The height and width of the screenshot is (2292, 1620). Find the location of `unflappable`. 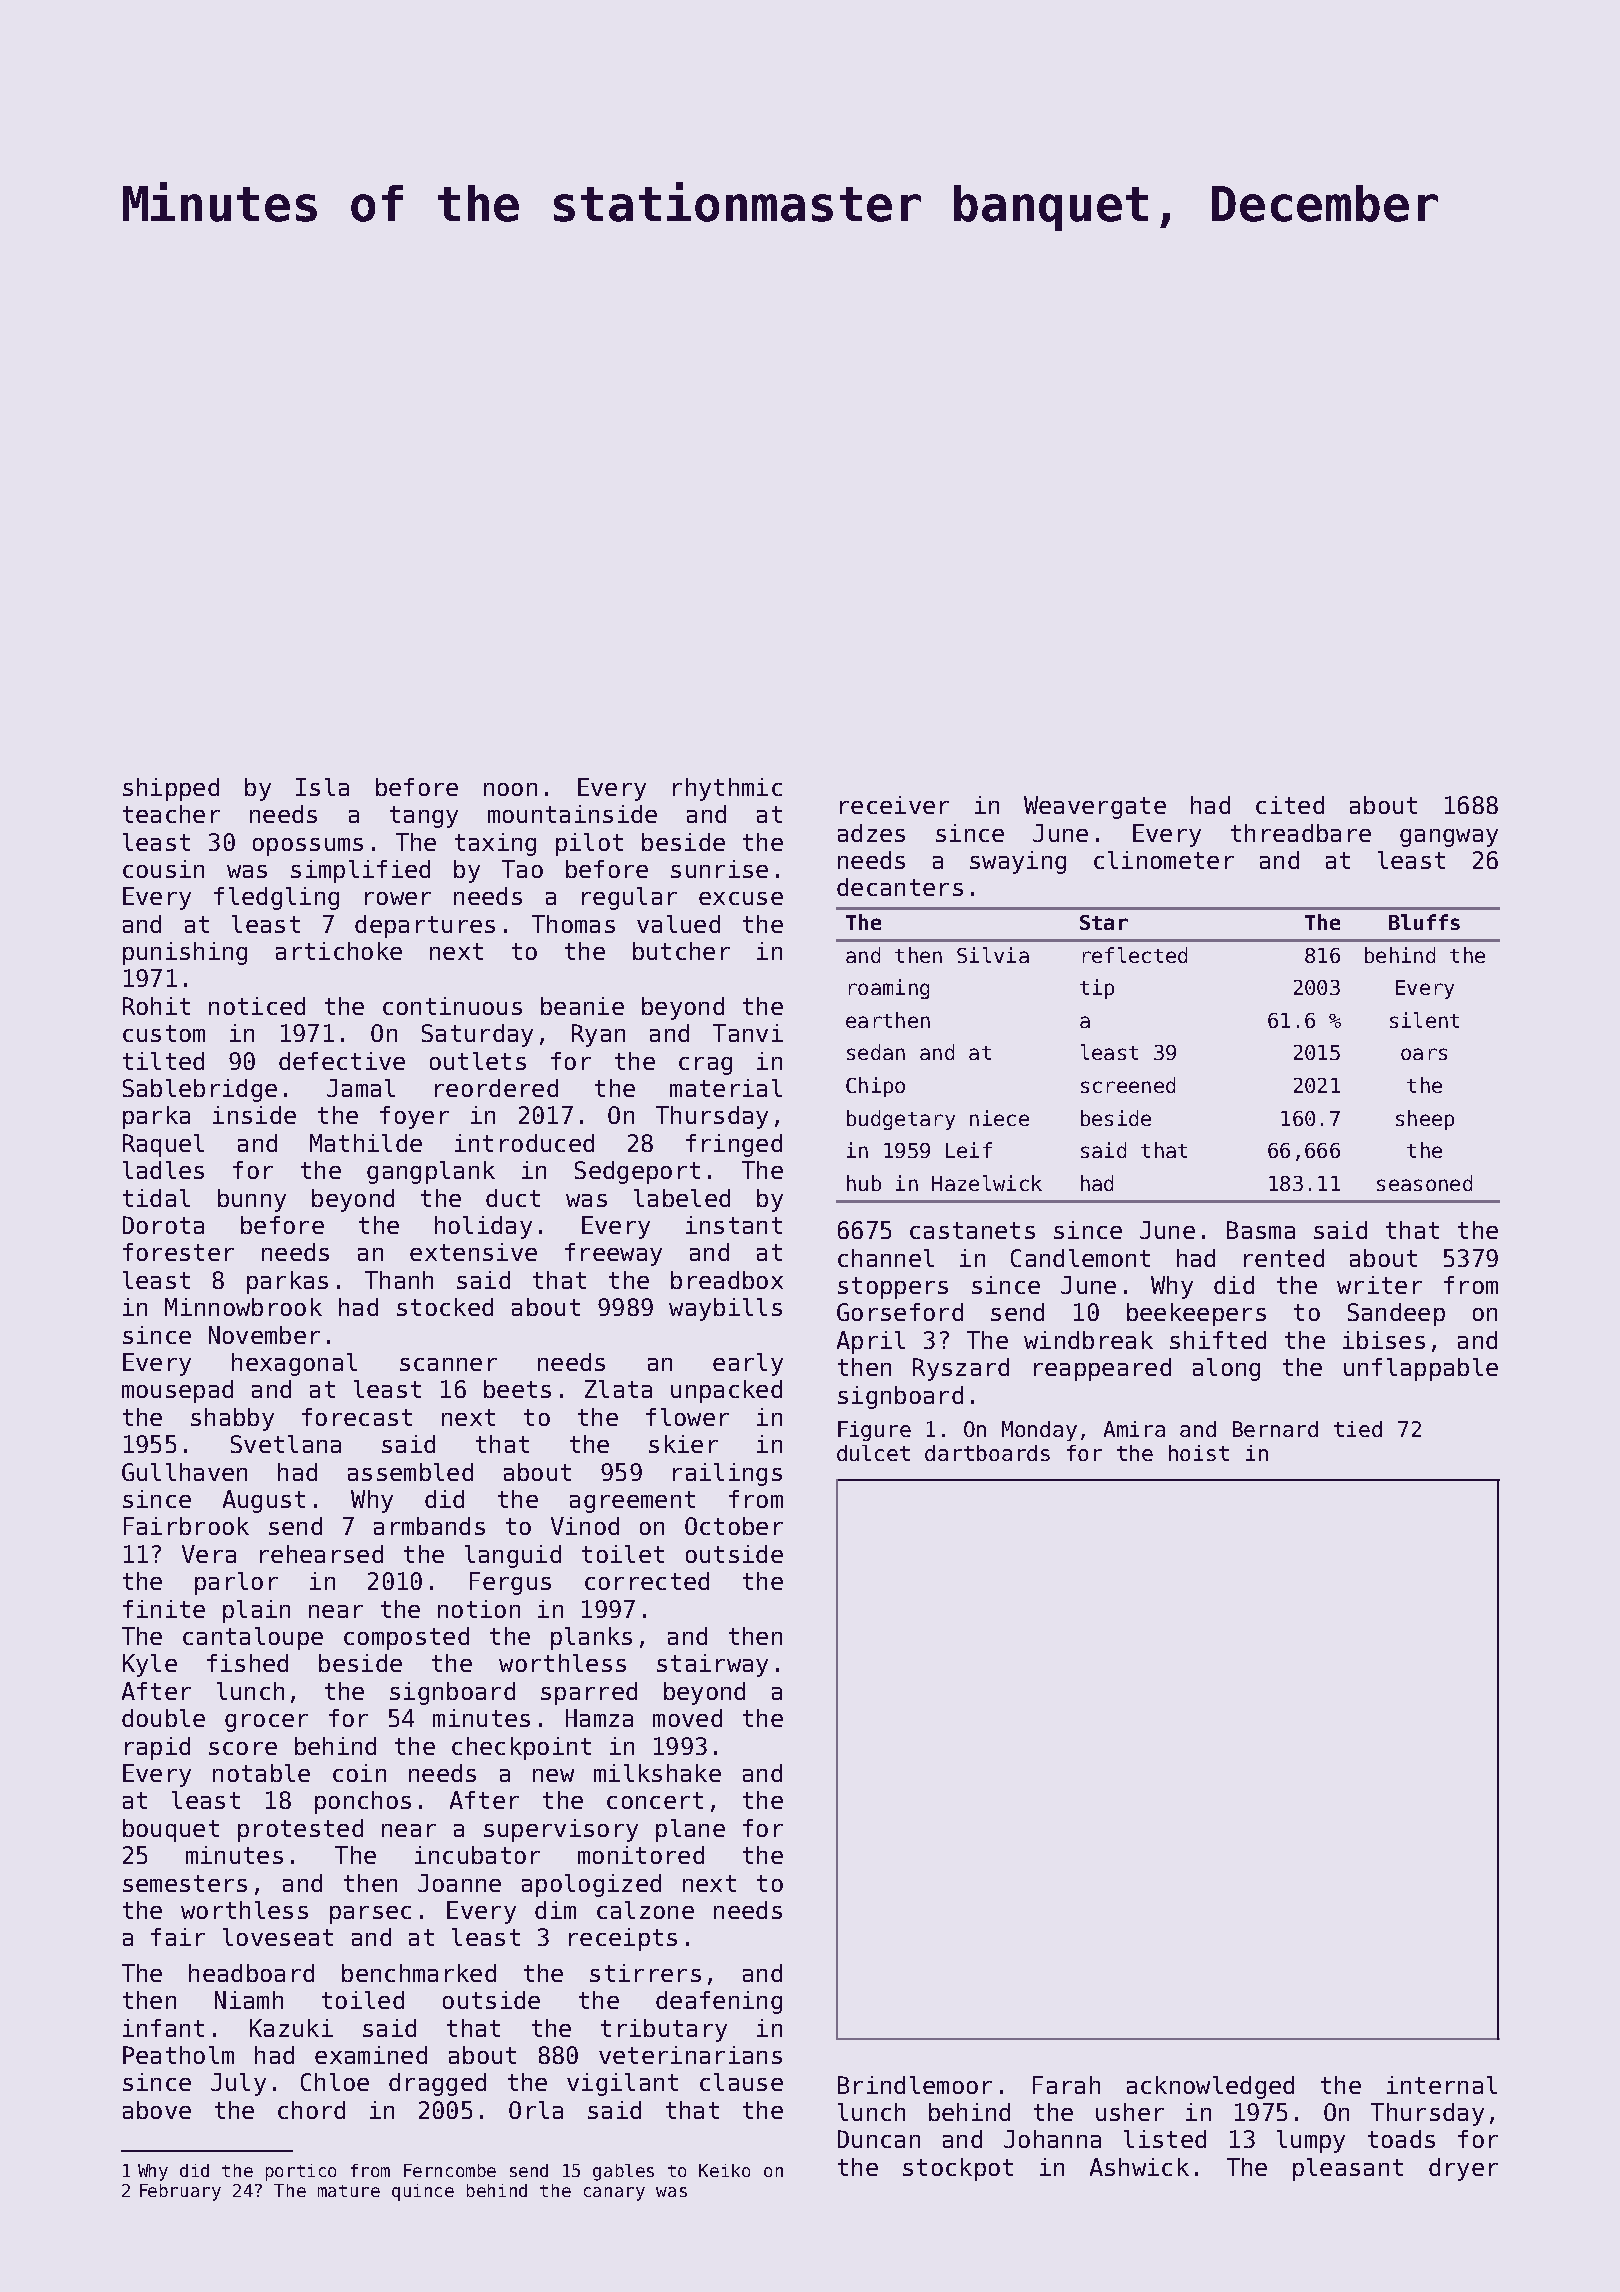

unflappable is located at coordinates (1421, 1369).
